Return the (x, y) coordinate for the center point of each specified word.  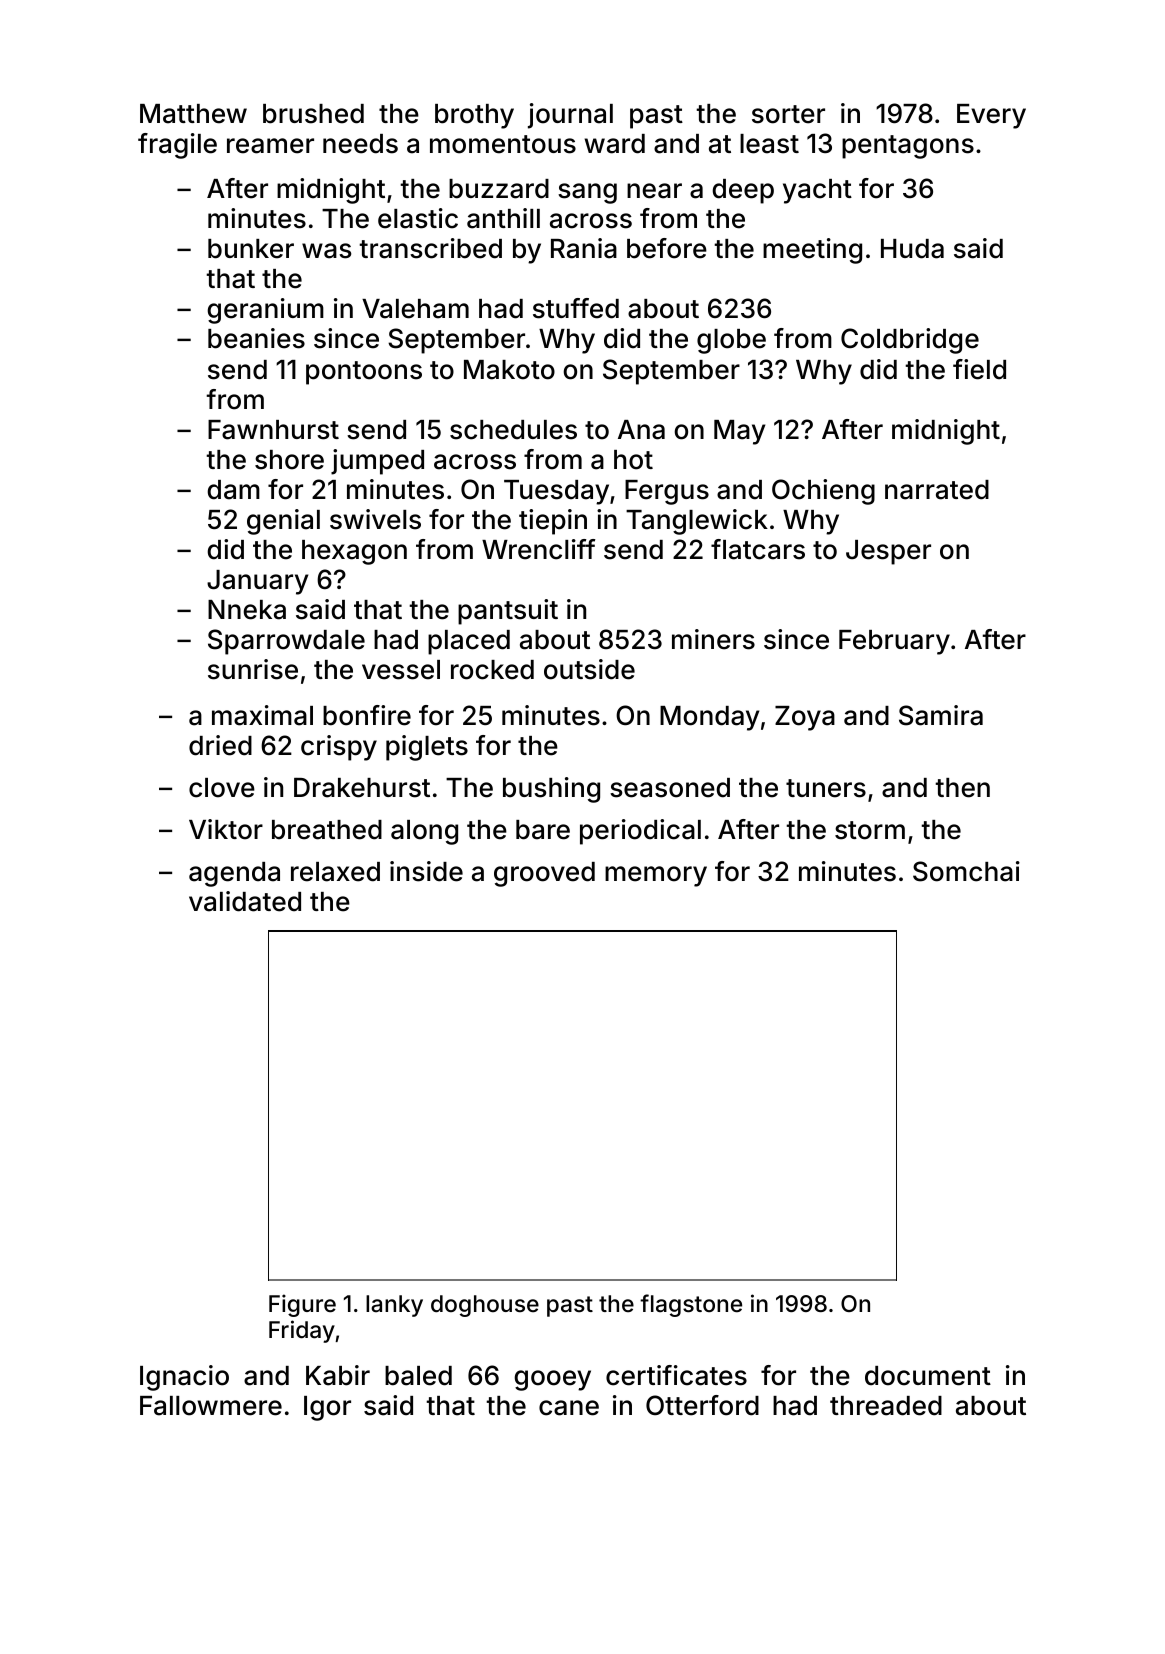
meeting (812, 251)
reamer (270, 146)
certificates (676, 1375)
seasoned (670, 788)
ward (615, 144)
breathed (327, 830)
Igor (327, 1408)
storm (870, 830)
